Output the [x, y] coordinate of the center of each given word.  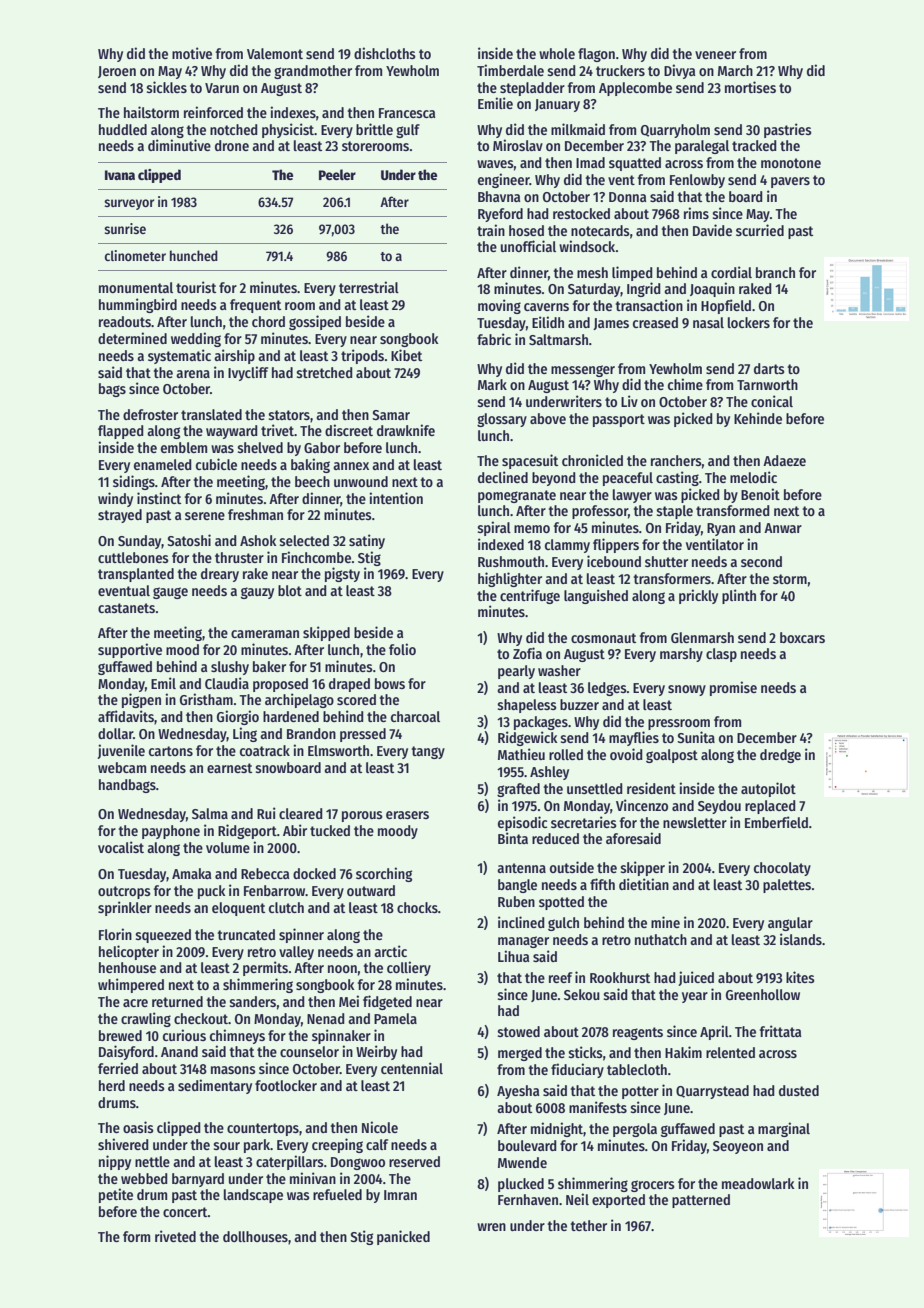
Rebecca [265, 873]
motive [192, 53]
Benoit [760, 494]
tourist [196, 287]
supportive [130, 650]
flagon [596, 55]
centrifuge [530, 596]
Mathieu [521, 754]
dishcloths [385, 53]
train [491, 230]
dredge [780, 756]
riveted [175, 1236]
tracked [754, 145]
